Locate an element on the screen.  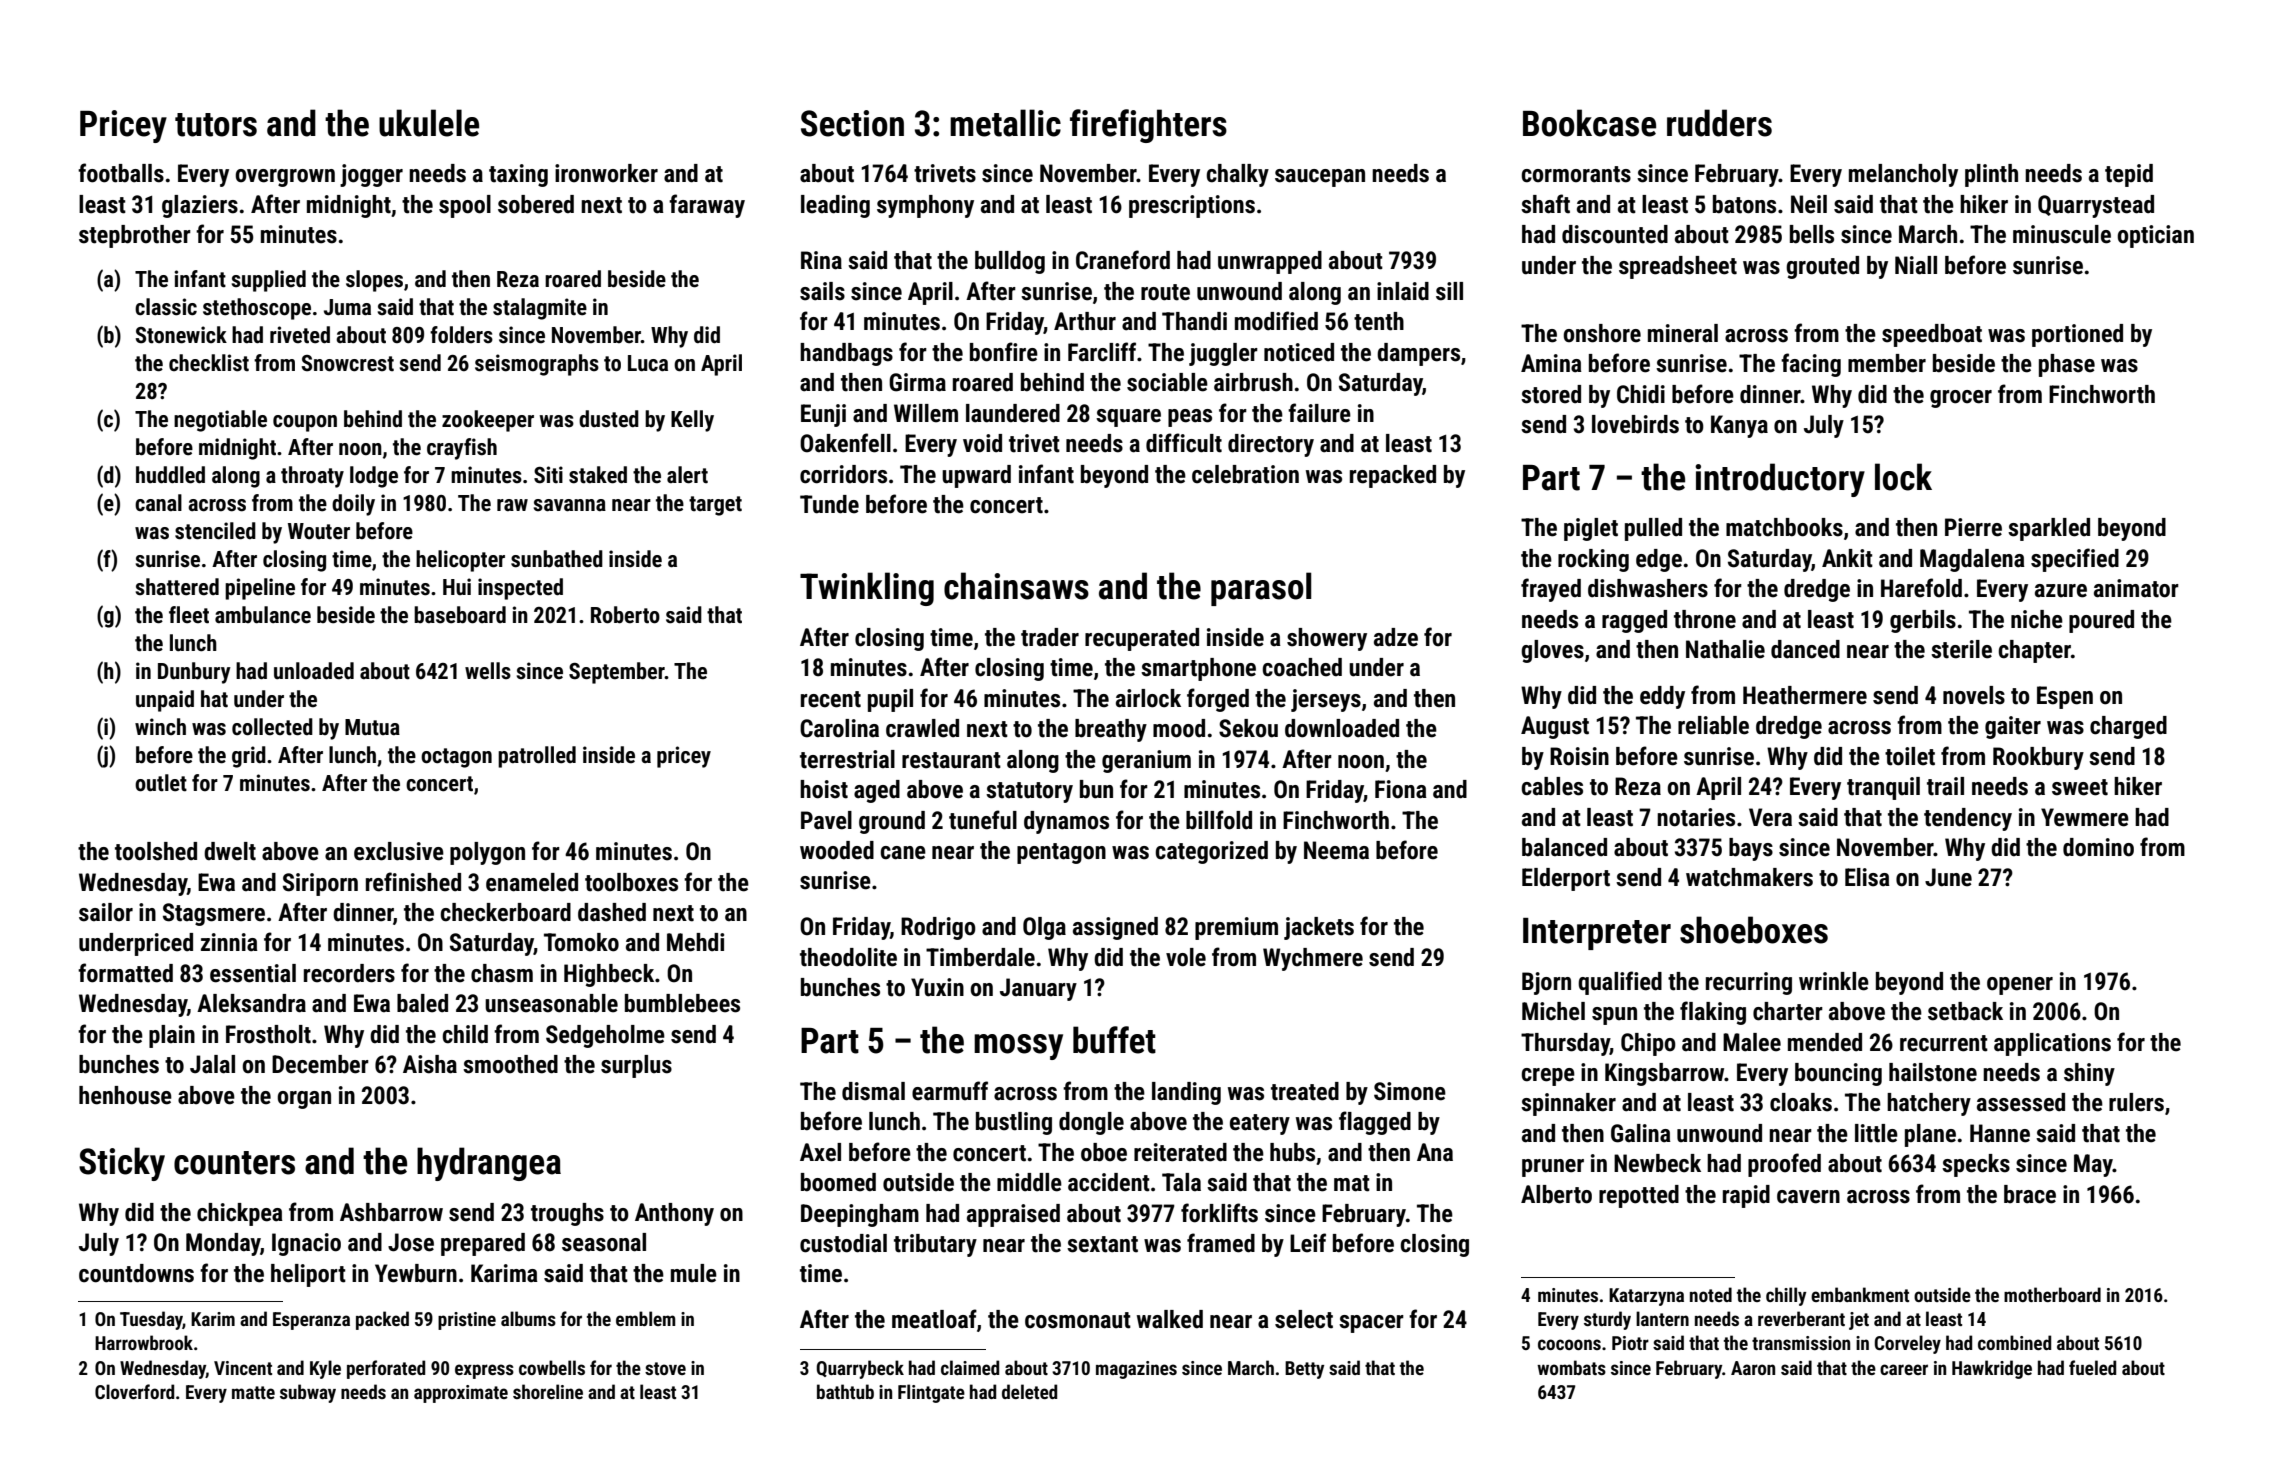
Tuesday is located at coordinates (151, 1320).
